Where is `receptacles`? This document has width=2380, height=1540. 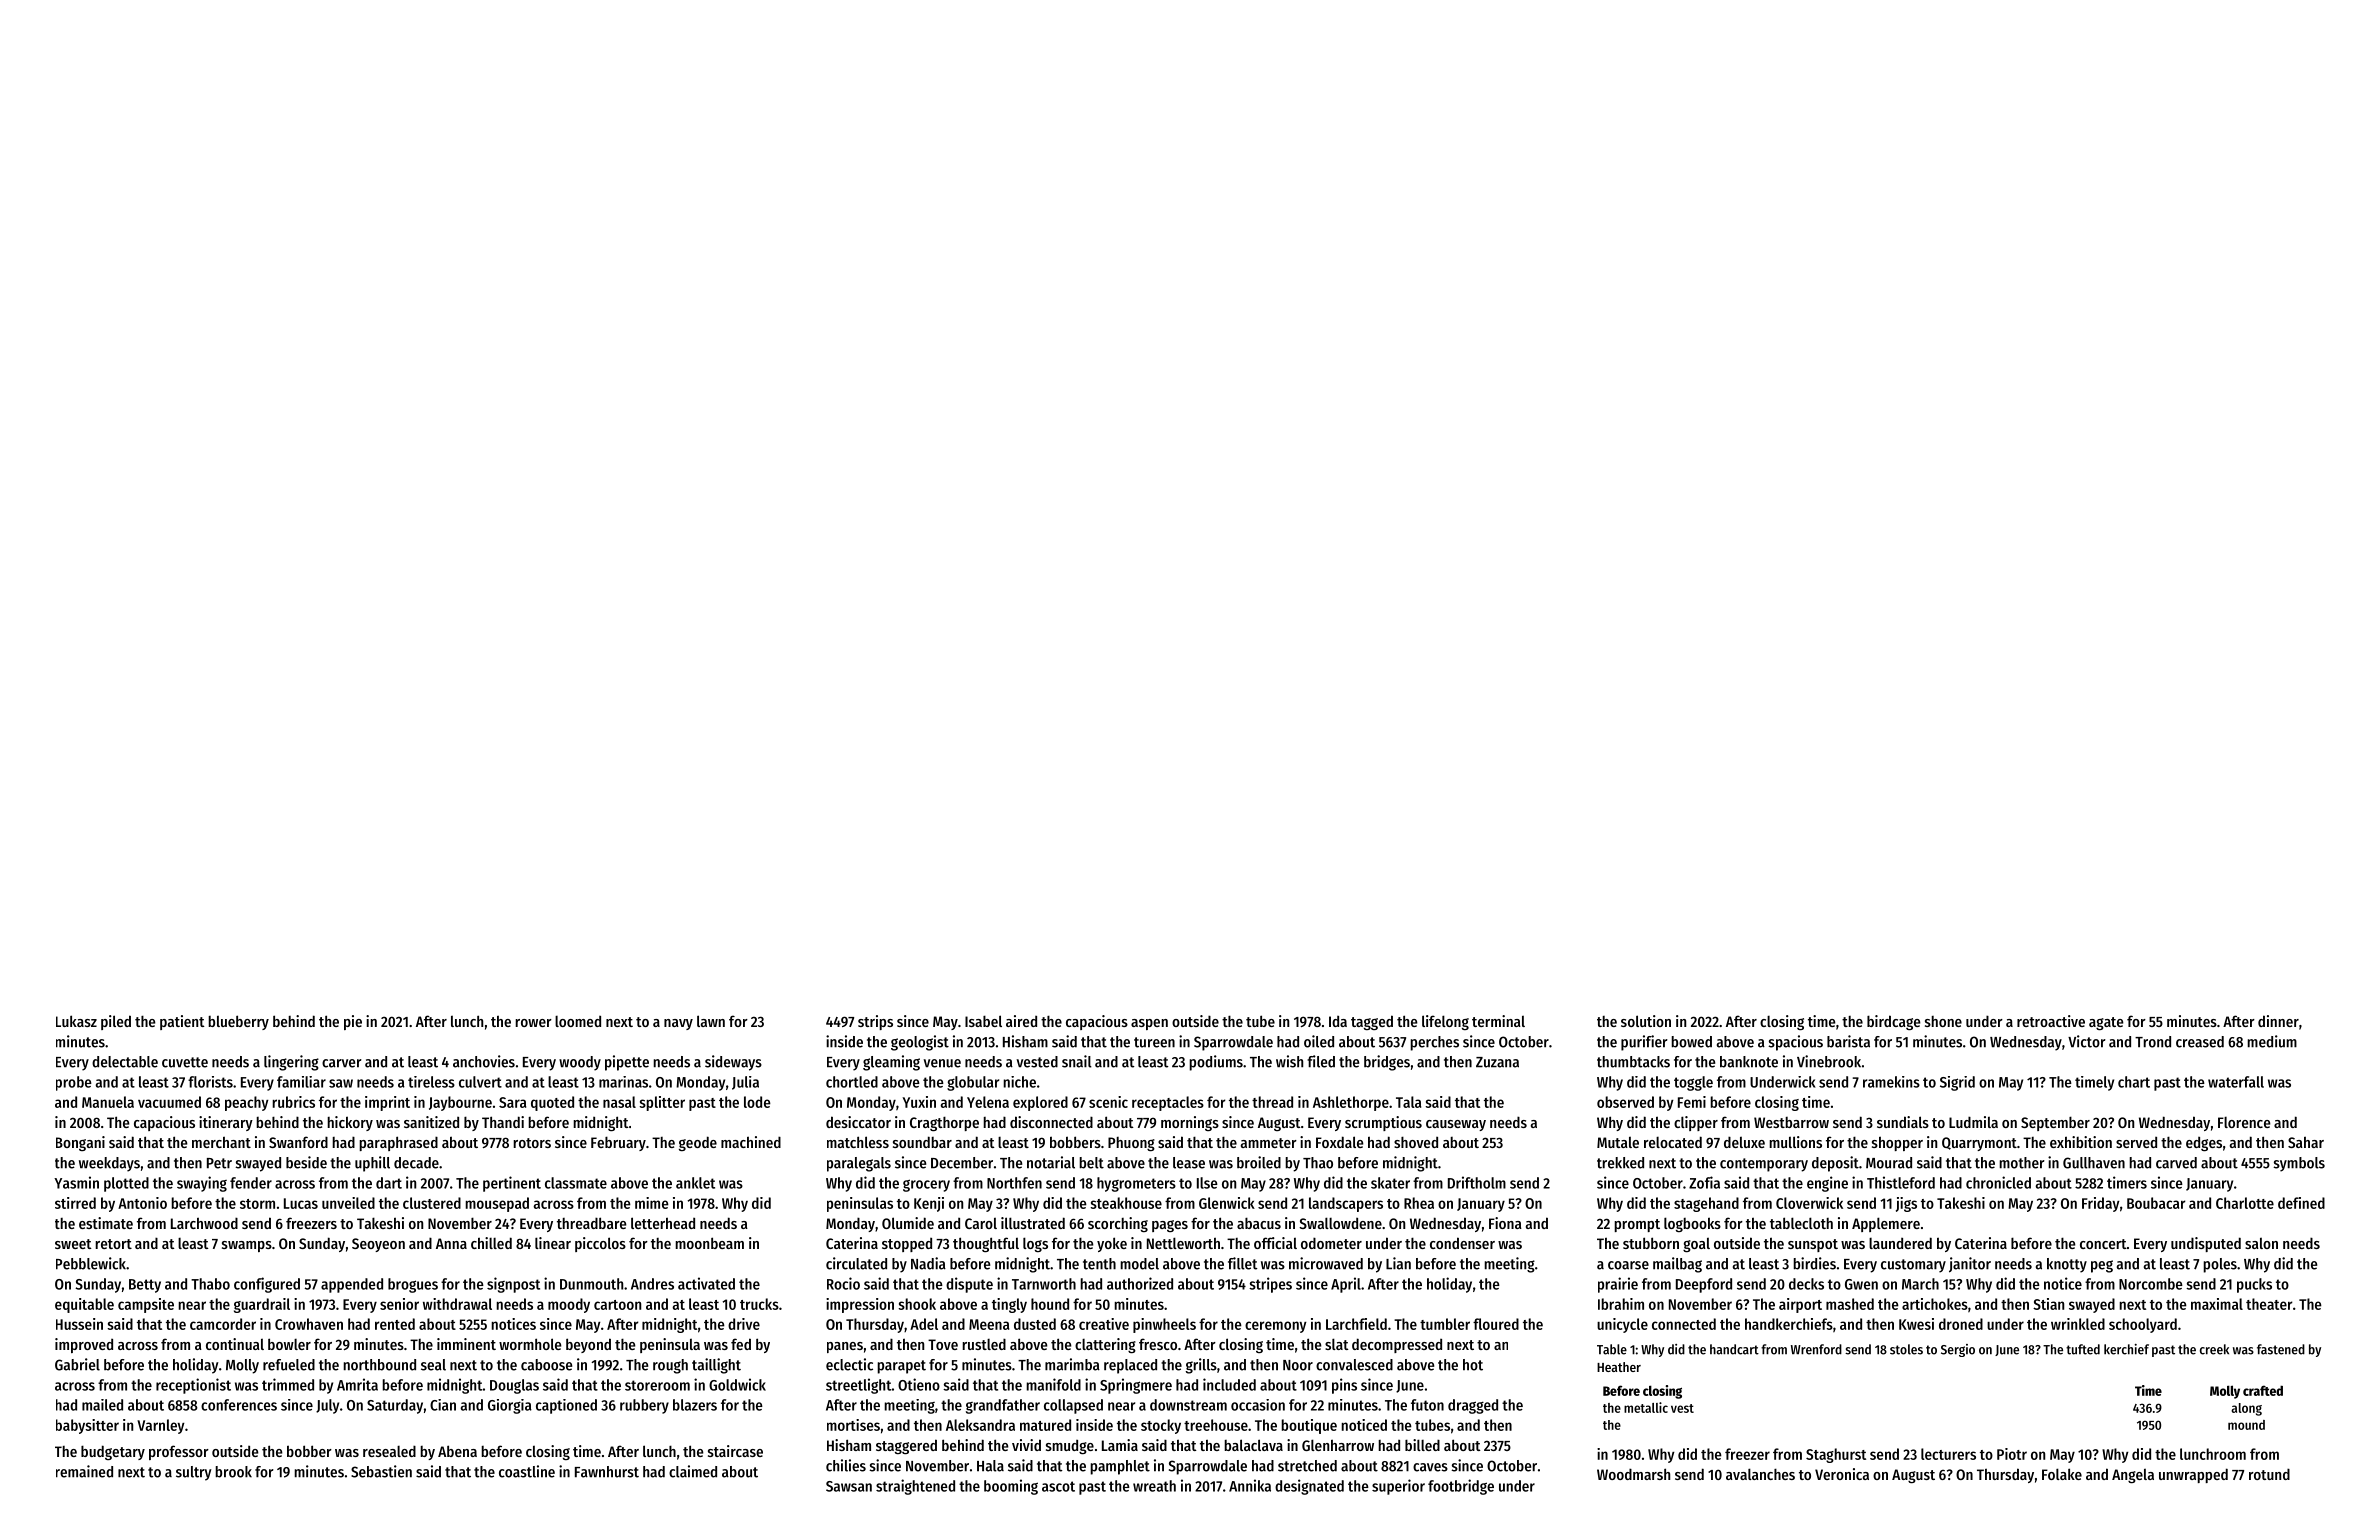
receptacles is located at coordinates (1168, 1103).
